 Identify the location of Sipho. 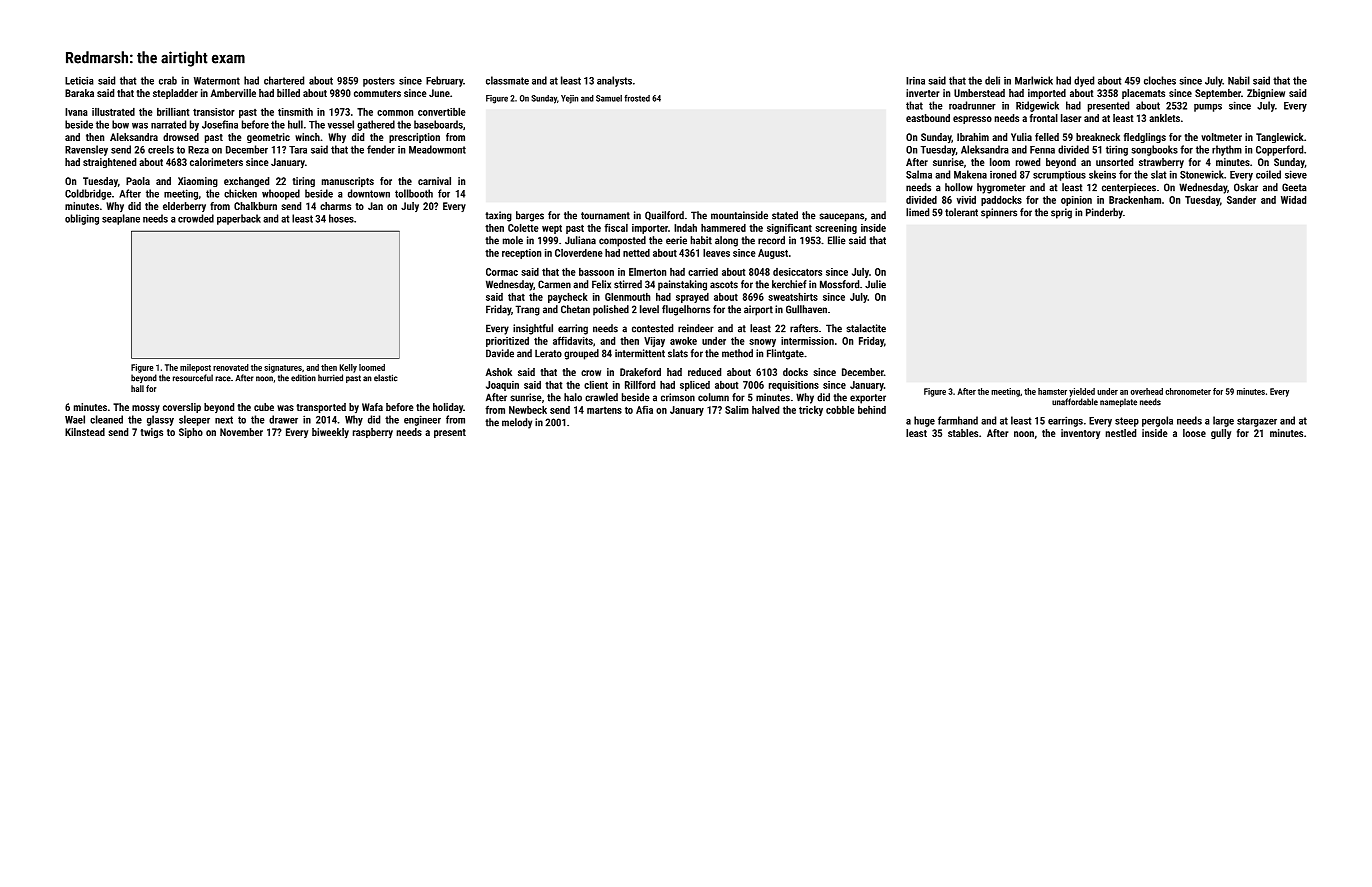
(191, 433).
